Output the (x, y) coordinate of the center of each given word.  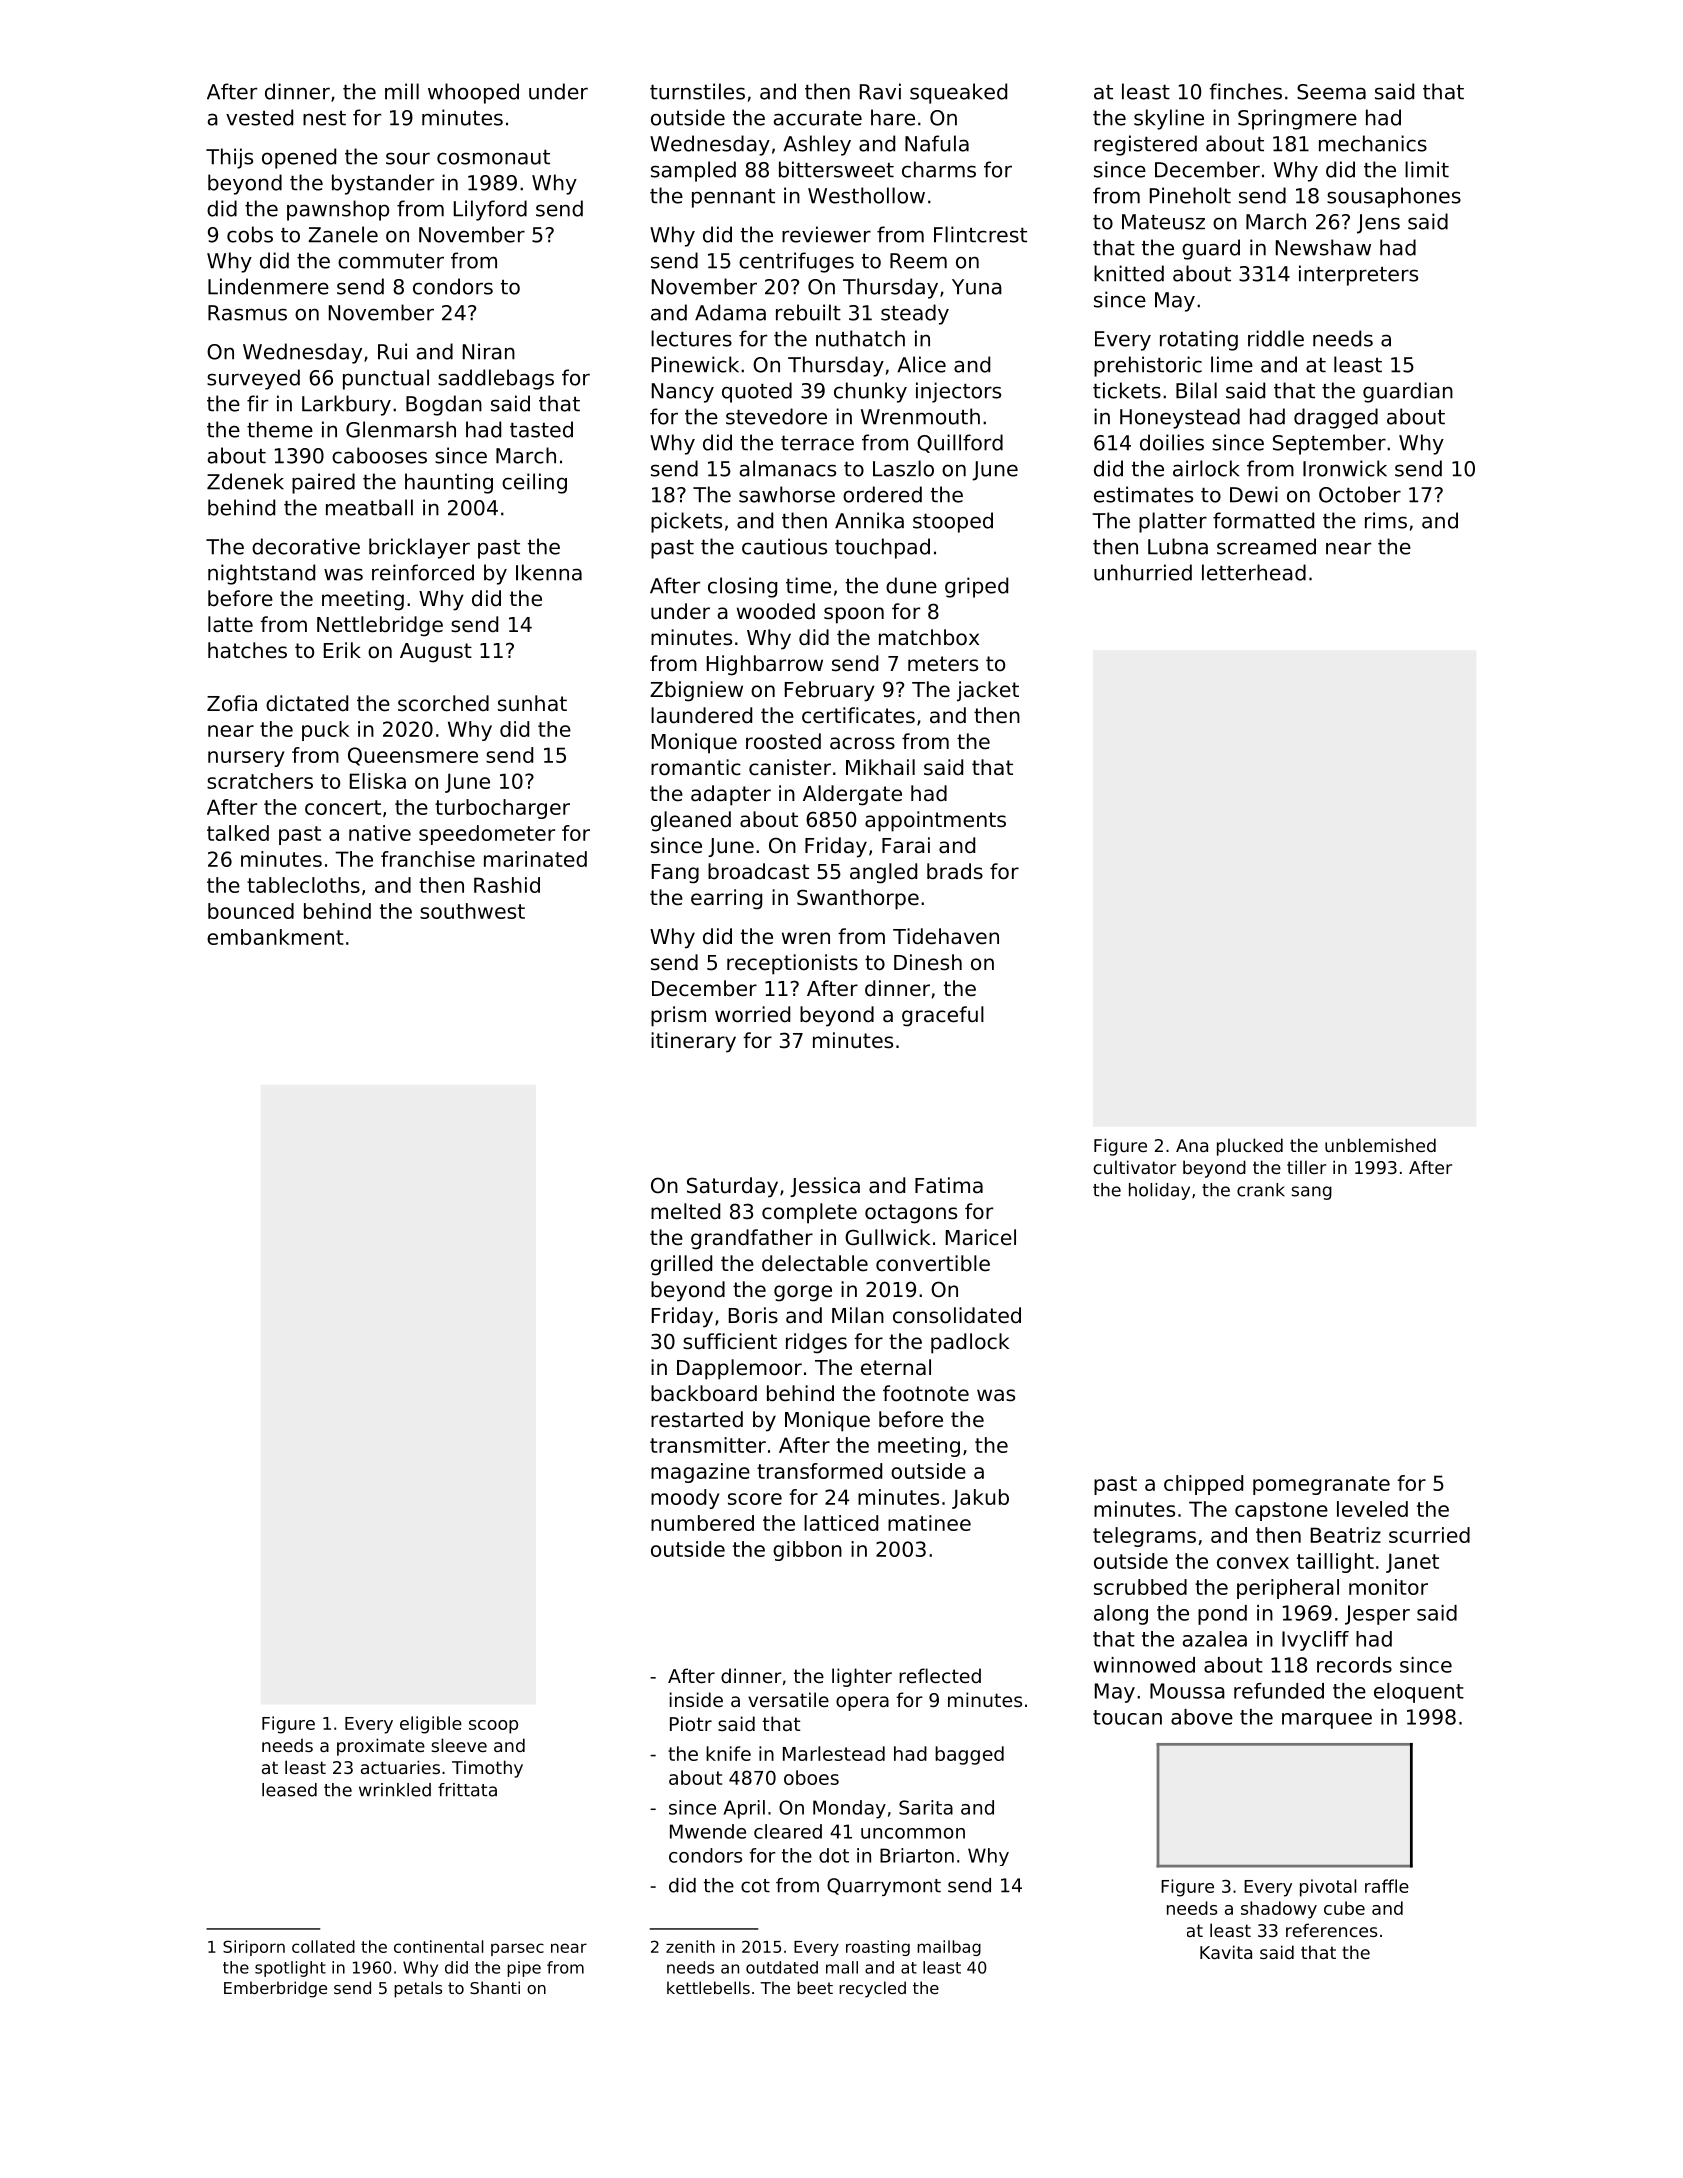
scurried (1429, 1535)
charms (939, 169)
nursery (246, 759)
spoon (854, 615)
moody (685, 1499)
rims (1386, 520)
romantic (696, 767)
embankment (275, 937)
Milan (858, 1315)
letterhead (1254, 572)
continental (439, 1946)
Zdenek (245, 481)
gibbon (807, 1551)
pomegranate (1321, 1485)
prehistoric (1148, 366)
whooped (473, 93)
